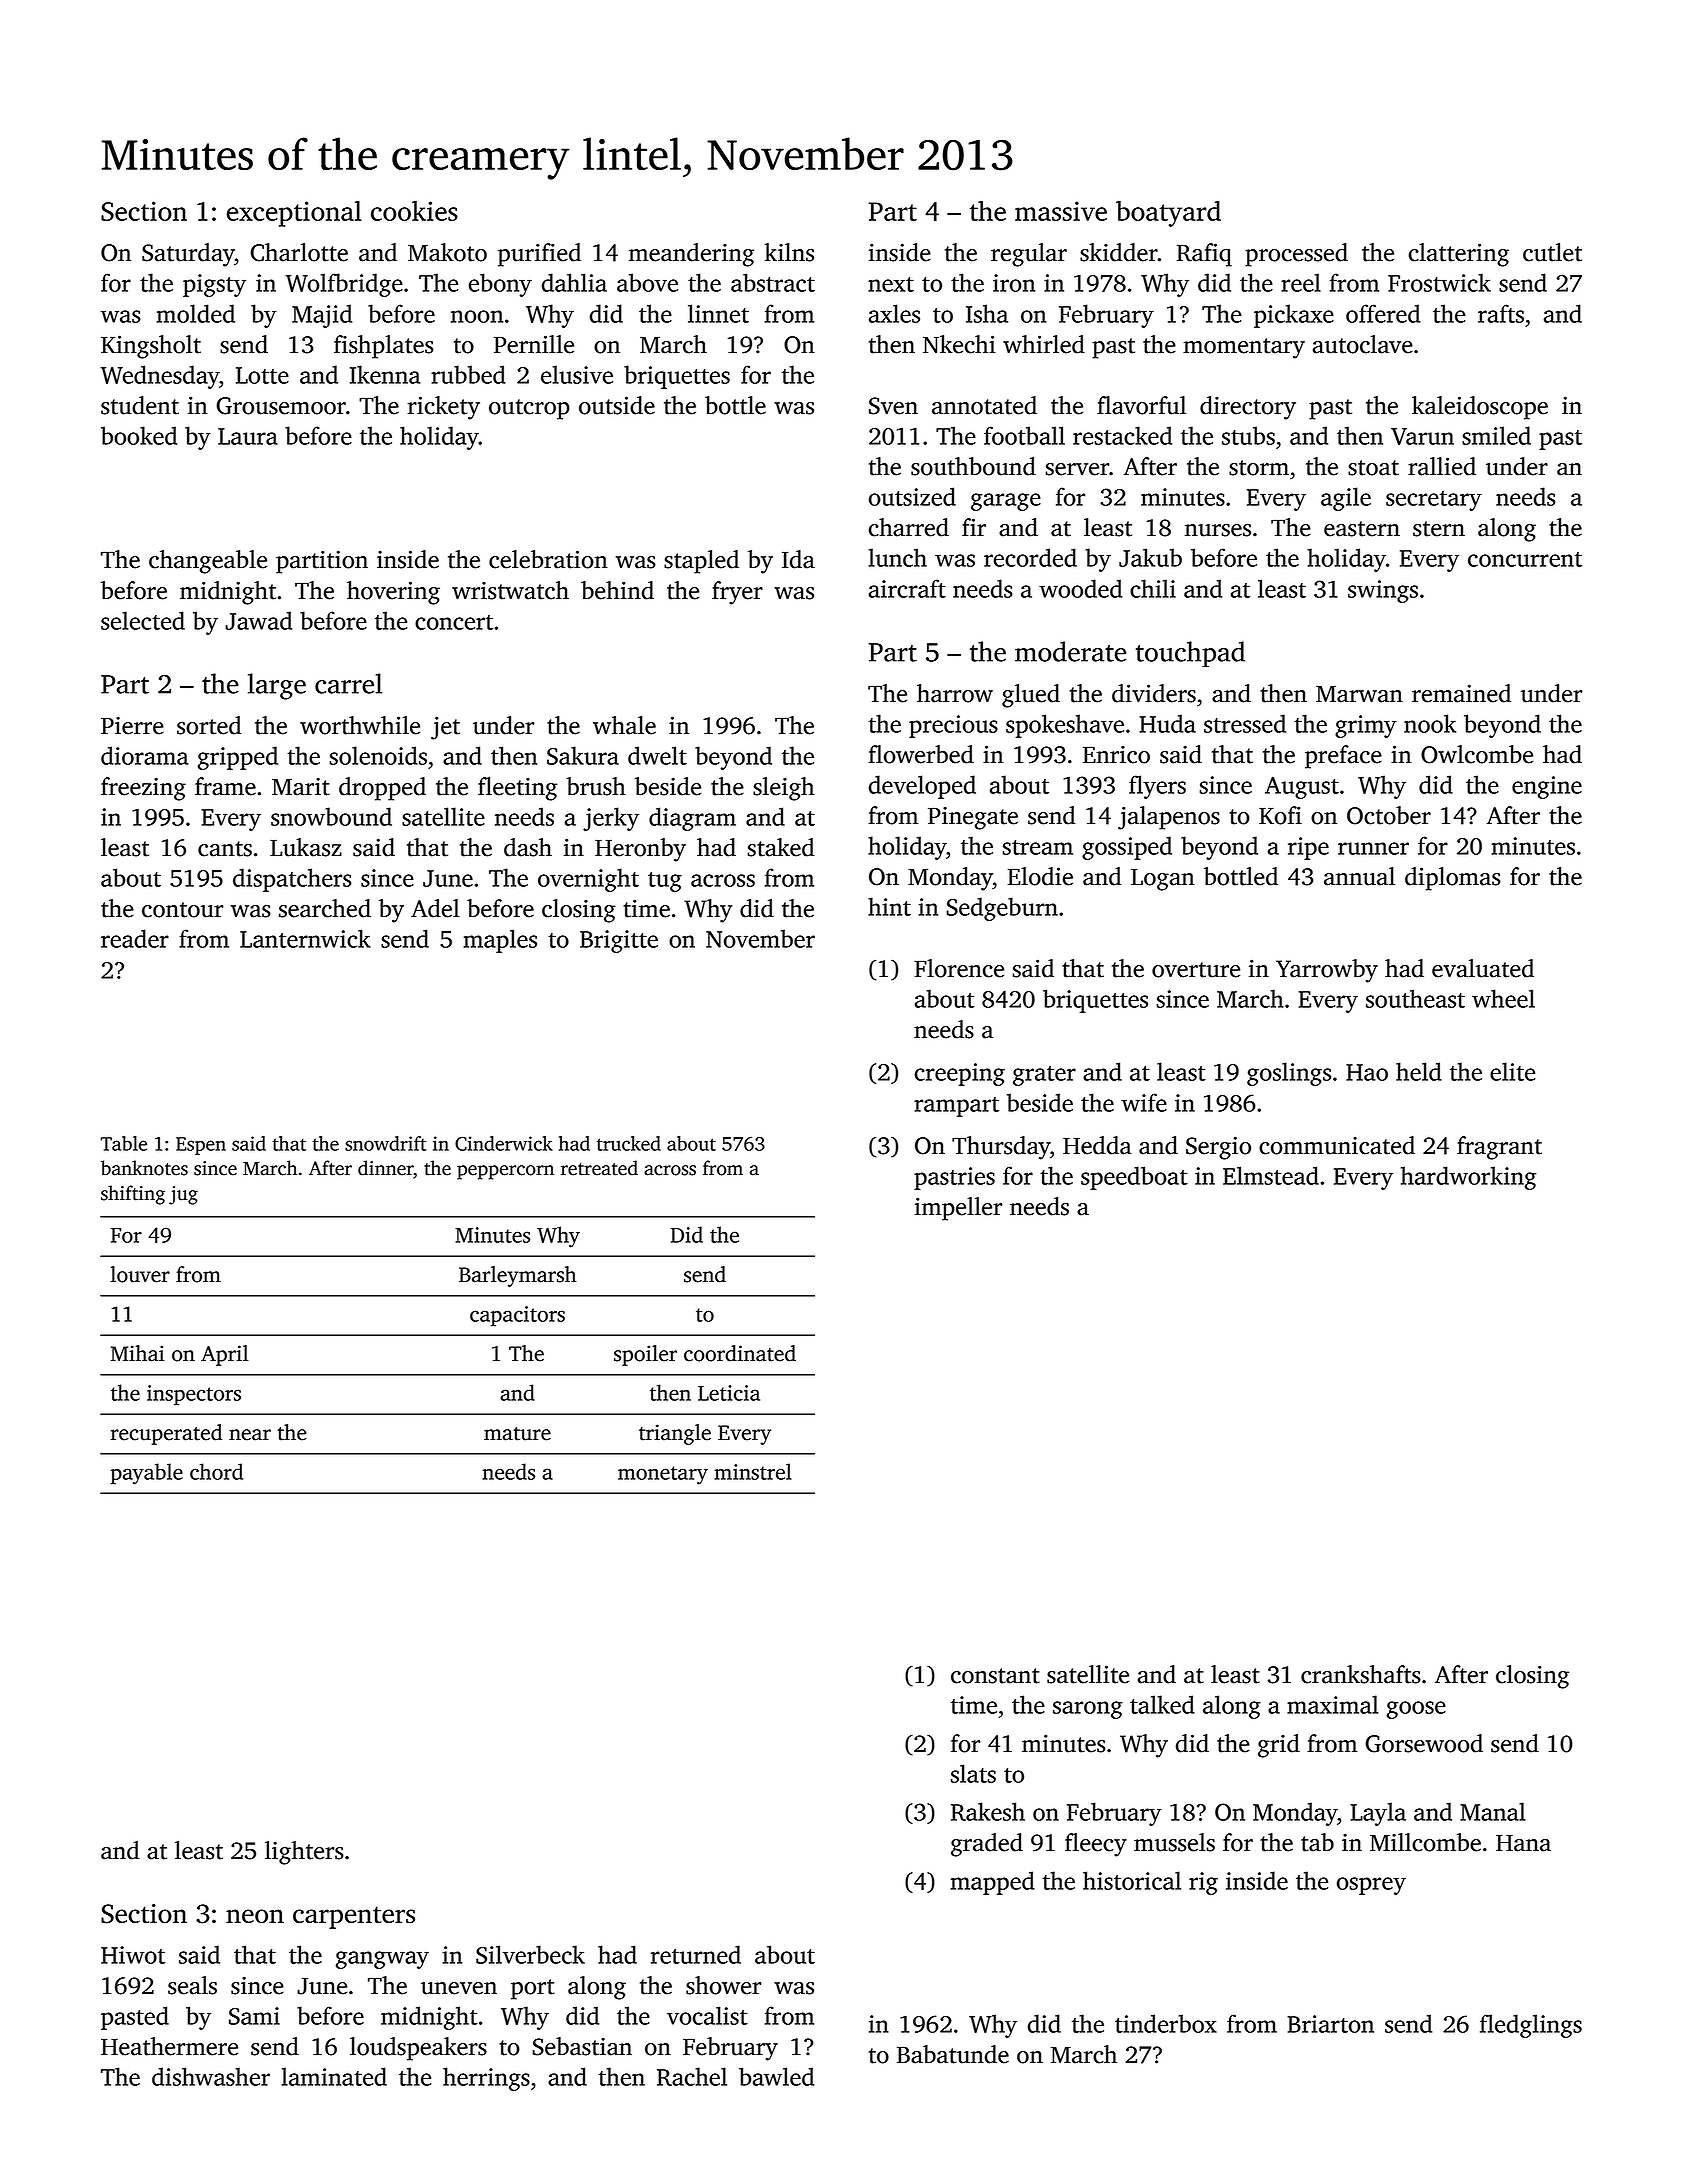 This page has width=1683, height=2178. What do you see at coordinates (445, 728) in the page?
I see `jet` at bounding box center [445, 728].
